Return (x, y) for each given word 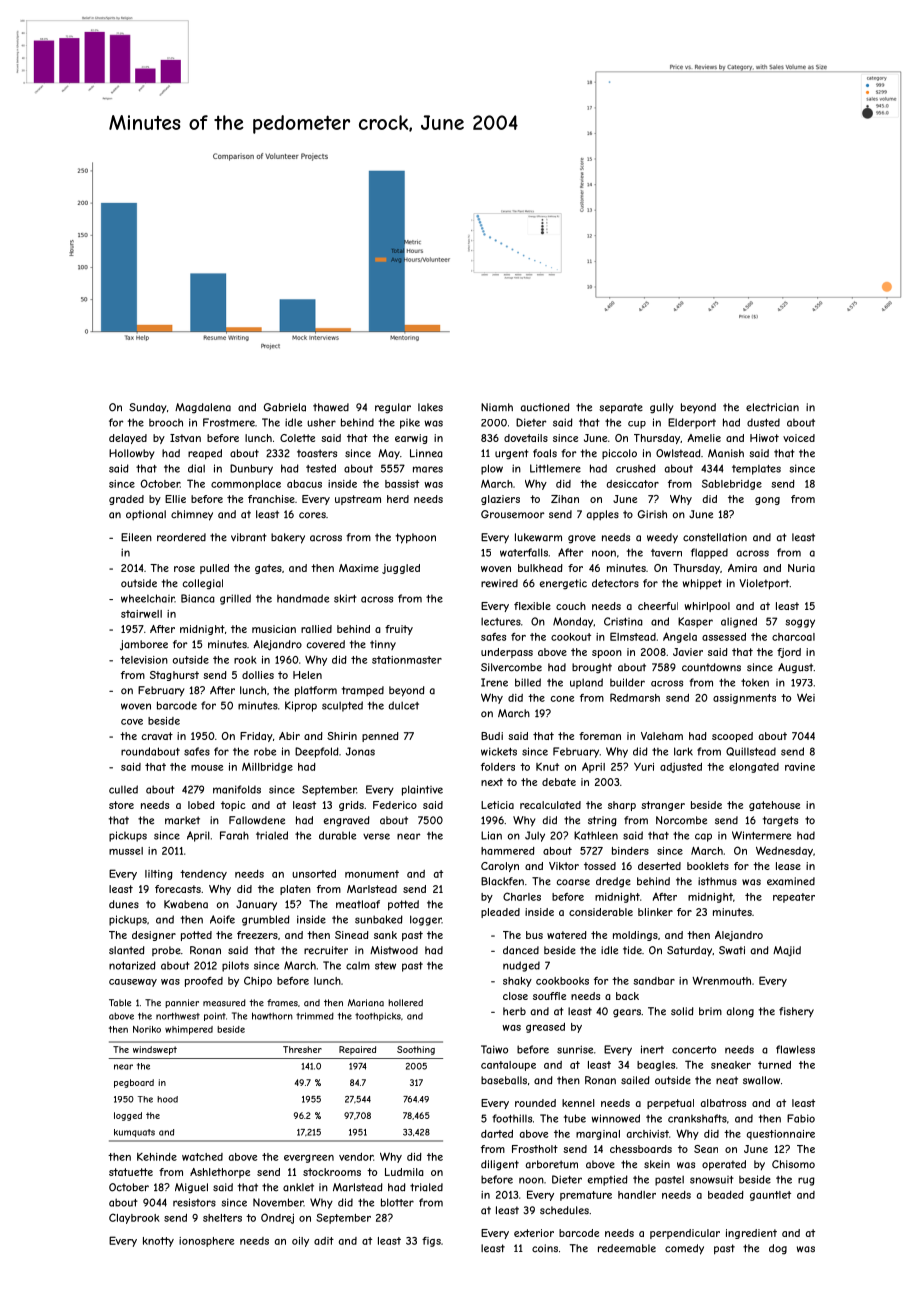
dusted (763, 422)
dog (778, 1249)
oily (300, 1242)
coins (545, 1248)
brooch (166, 422)
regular (393, 408)
